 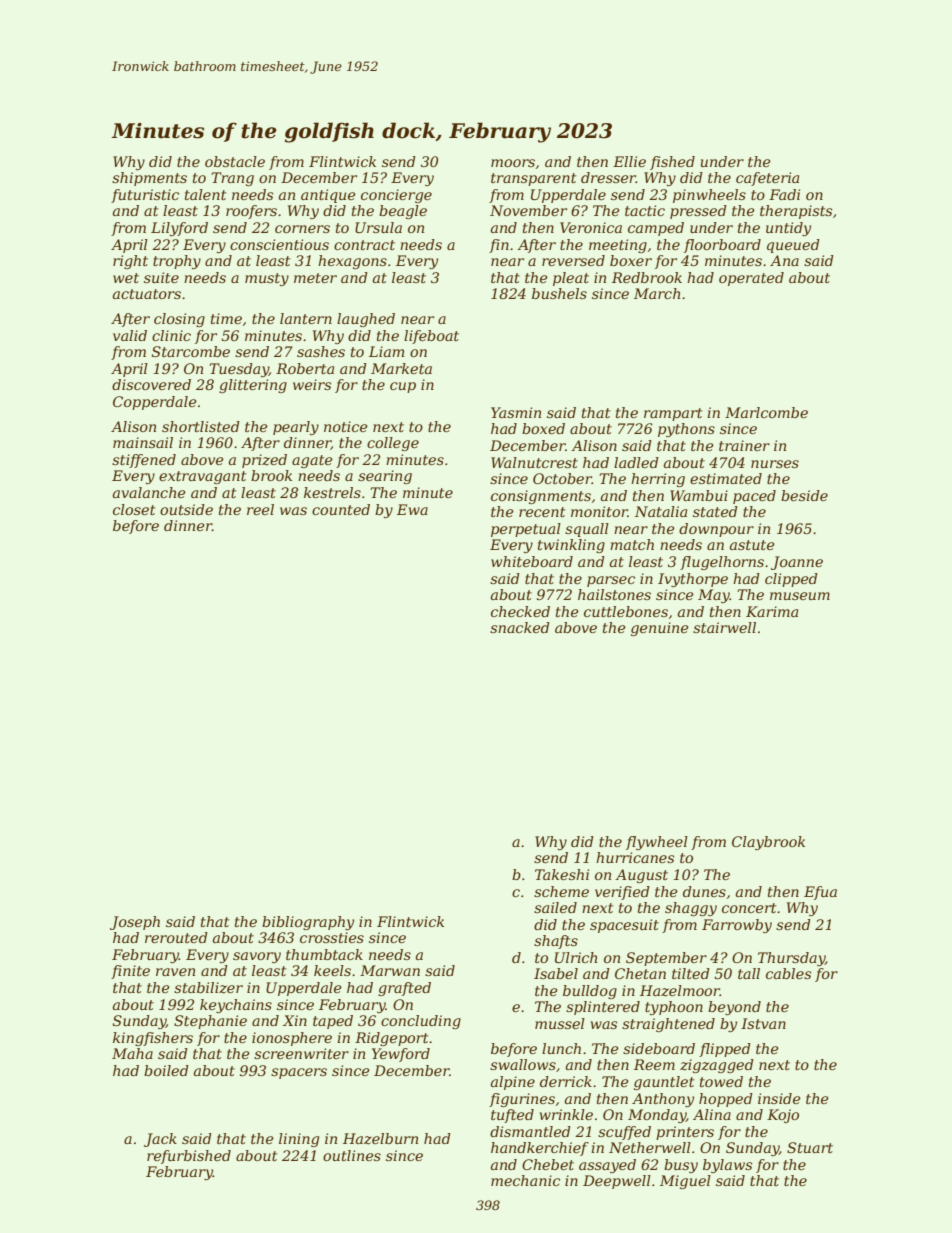 What do you see at coordinates (160, 1140) in the screenshot?
I see `Jack` at bounding box center [160, 1140].
